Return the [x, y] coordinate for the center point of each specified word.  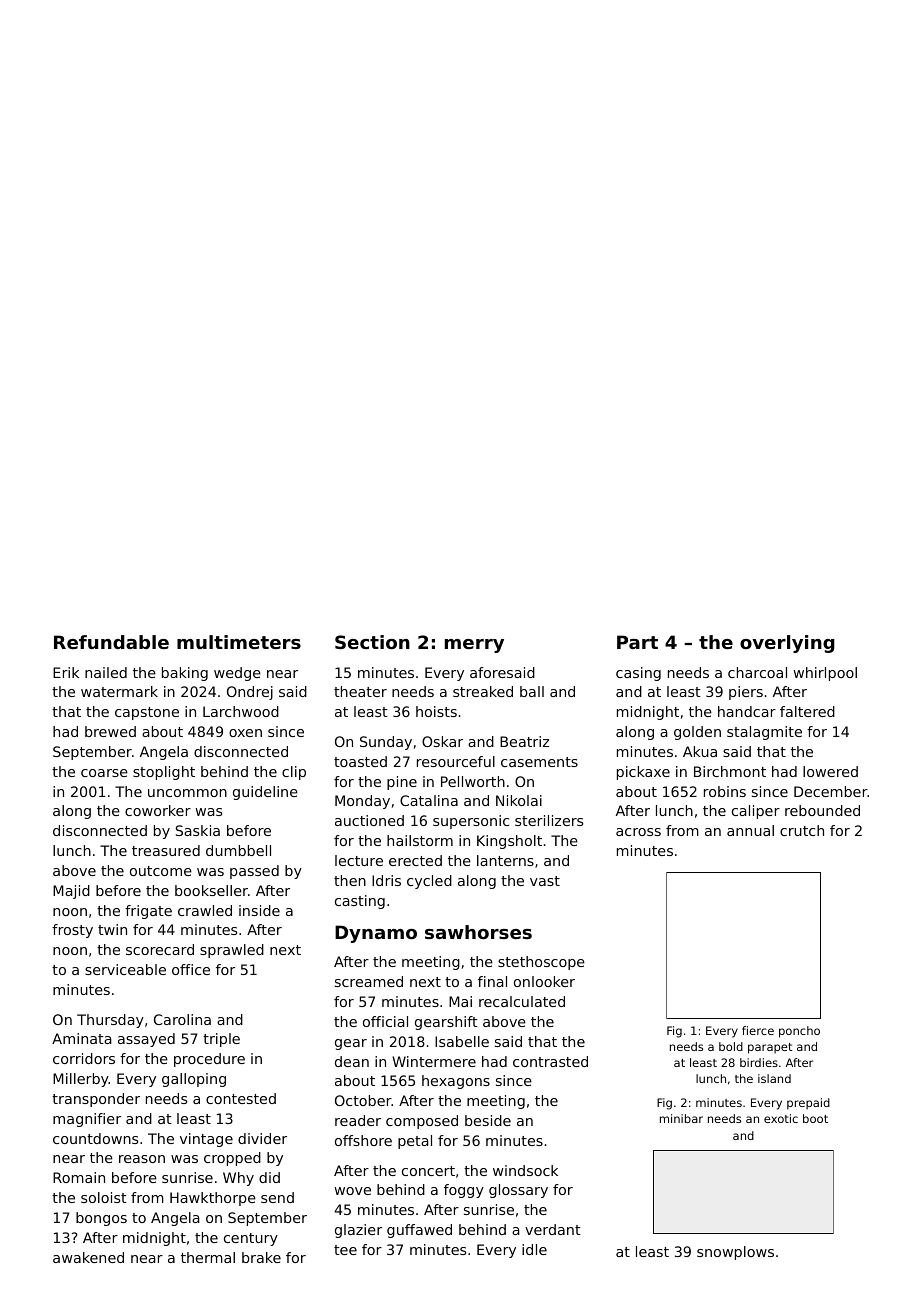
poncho [799, 1032]
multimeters [239, 642]
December [831, 791]
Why [238, 1179]
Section [372, 642]
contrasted [550, 1061]
